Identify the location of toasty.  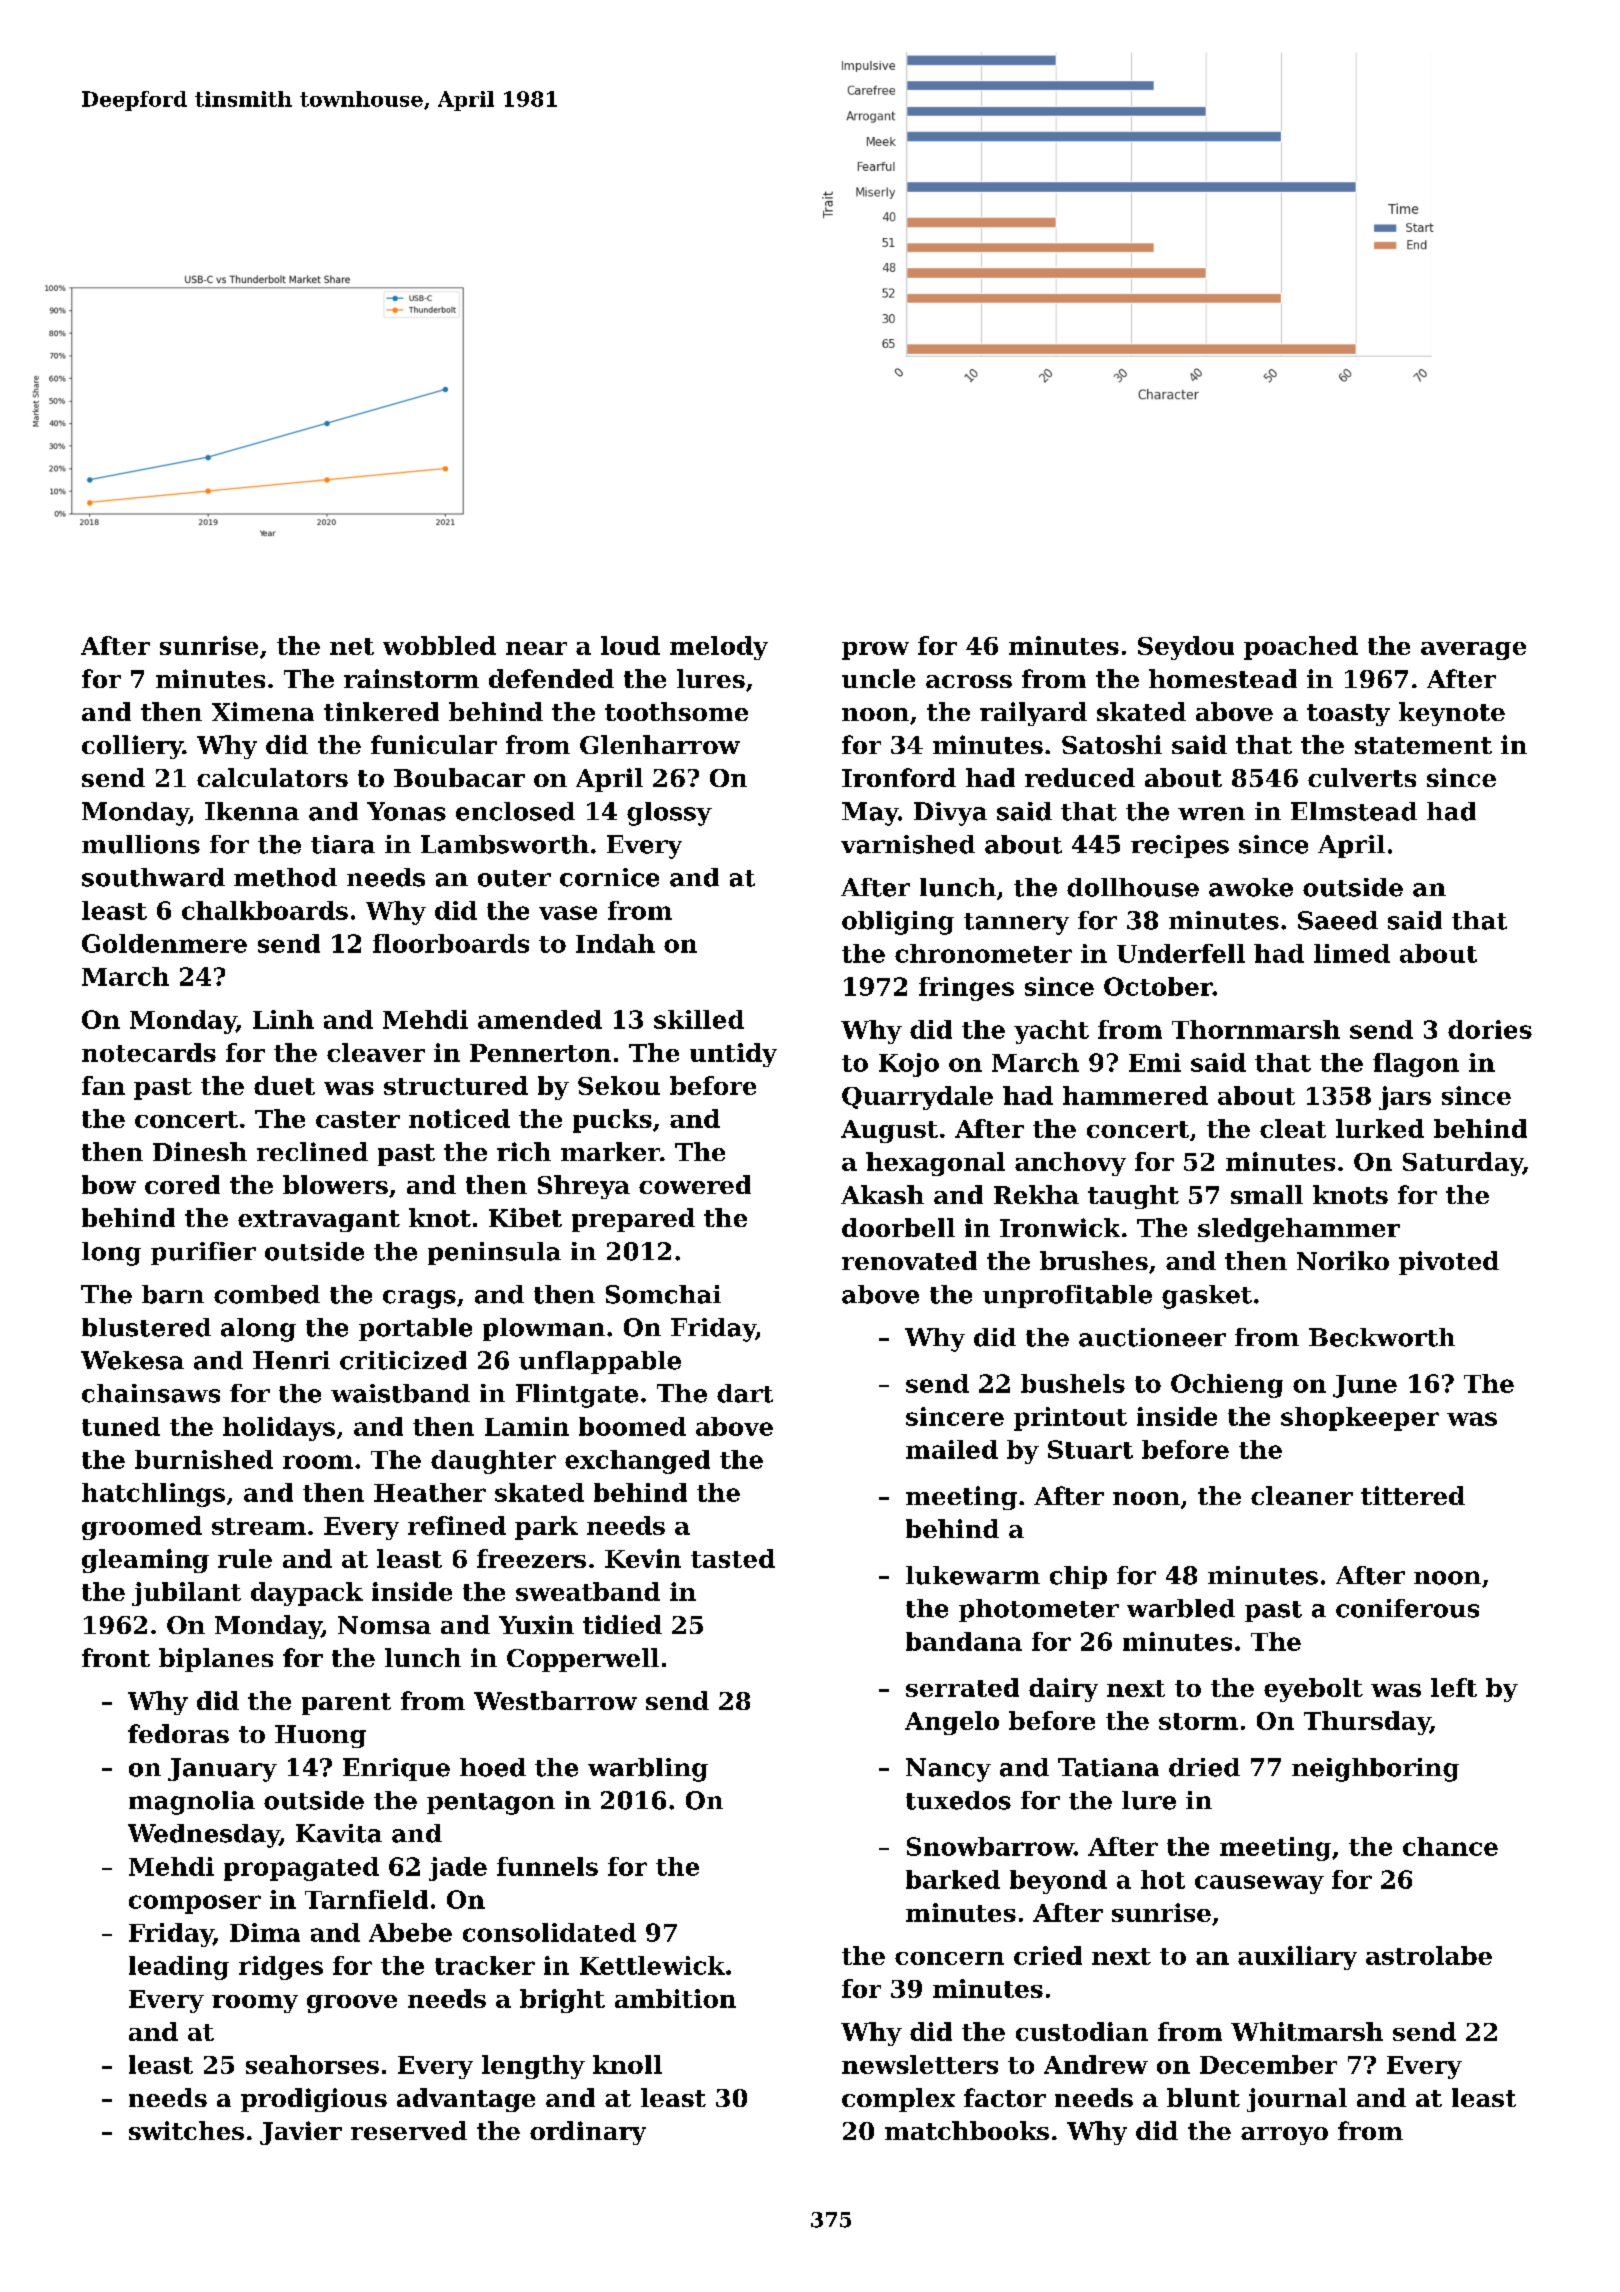
(1348, 715).
